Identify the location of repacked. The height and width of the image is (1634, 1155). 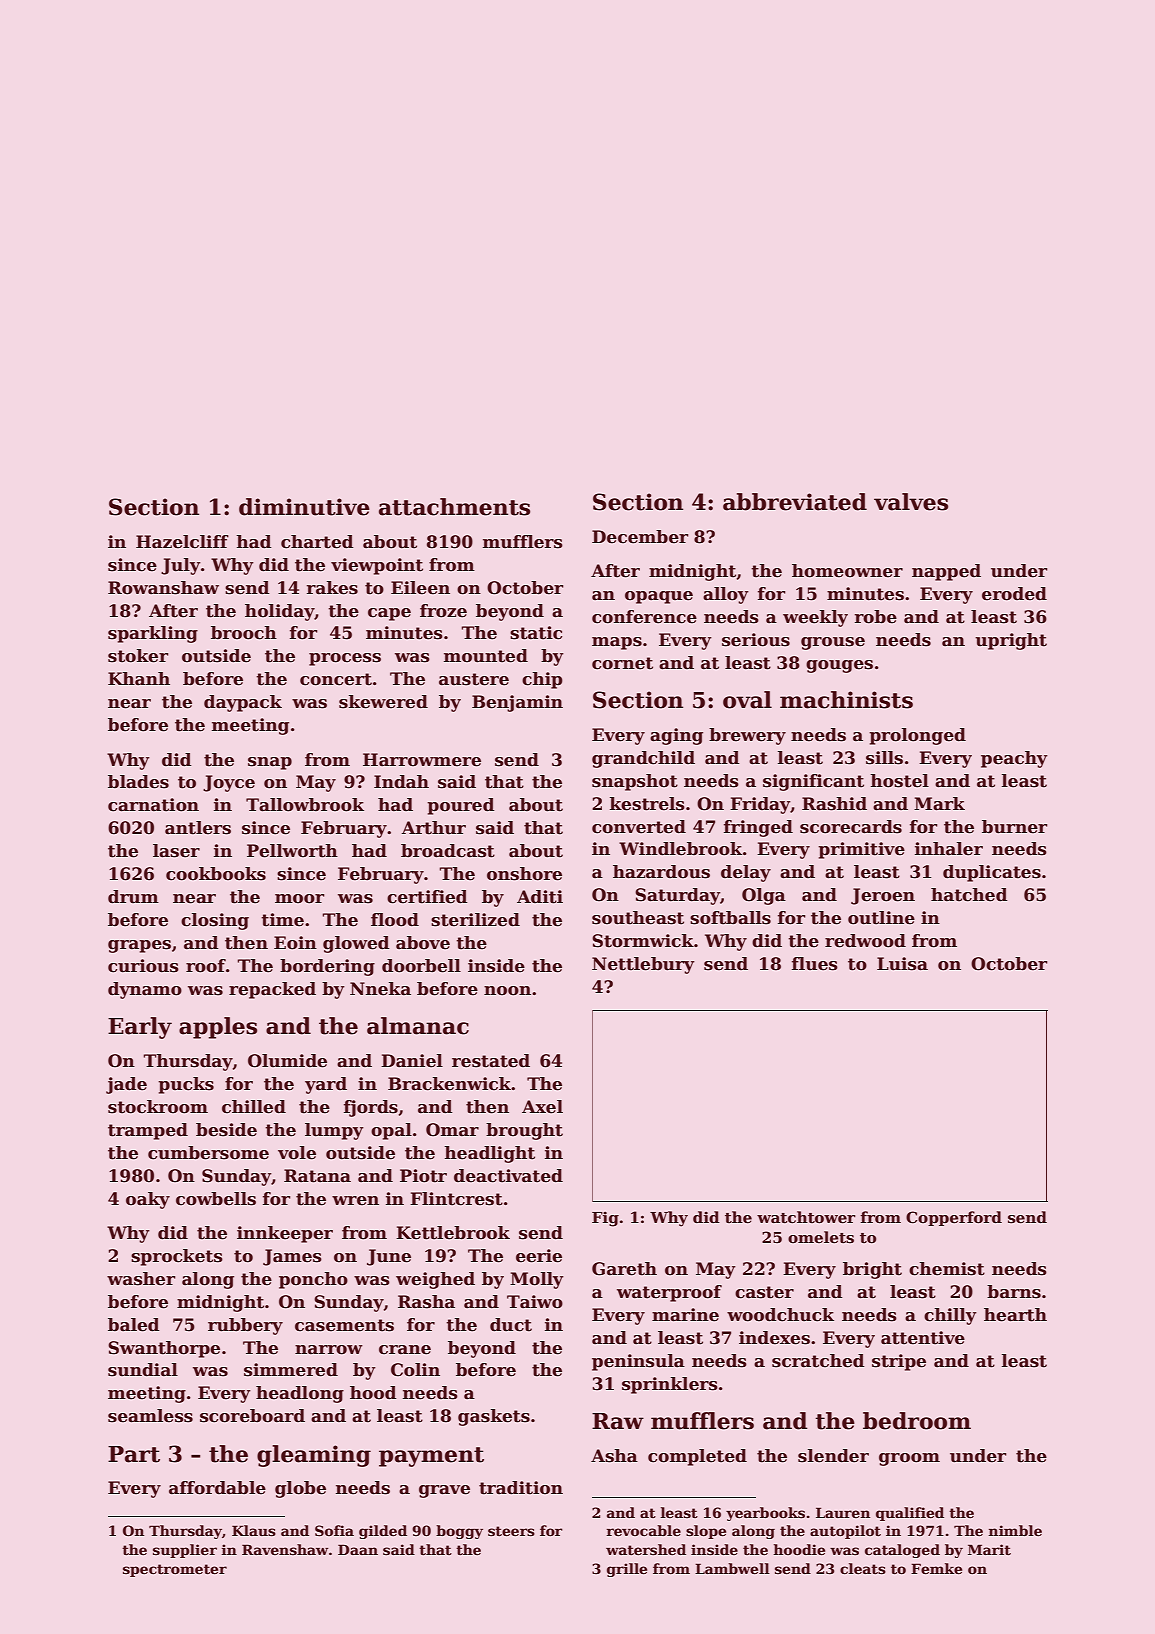
(272, 990).
